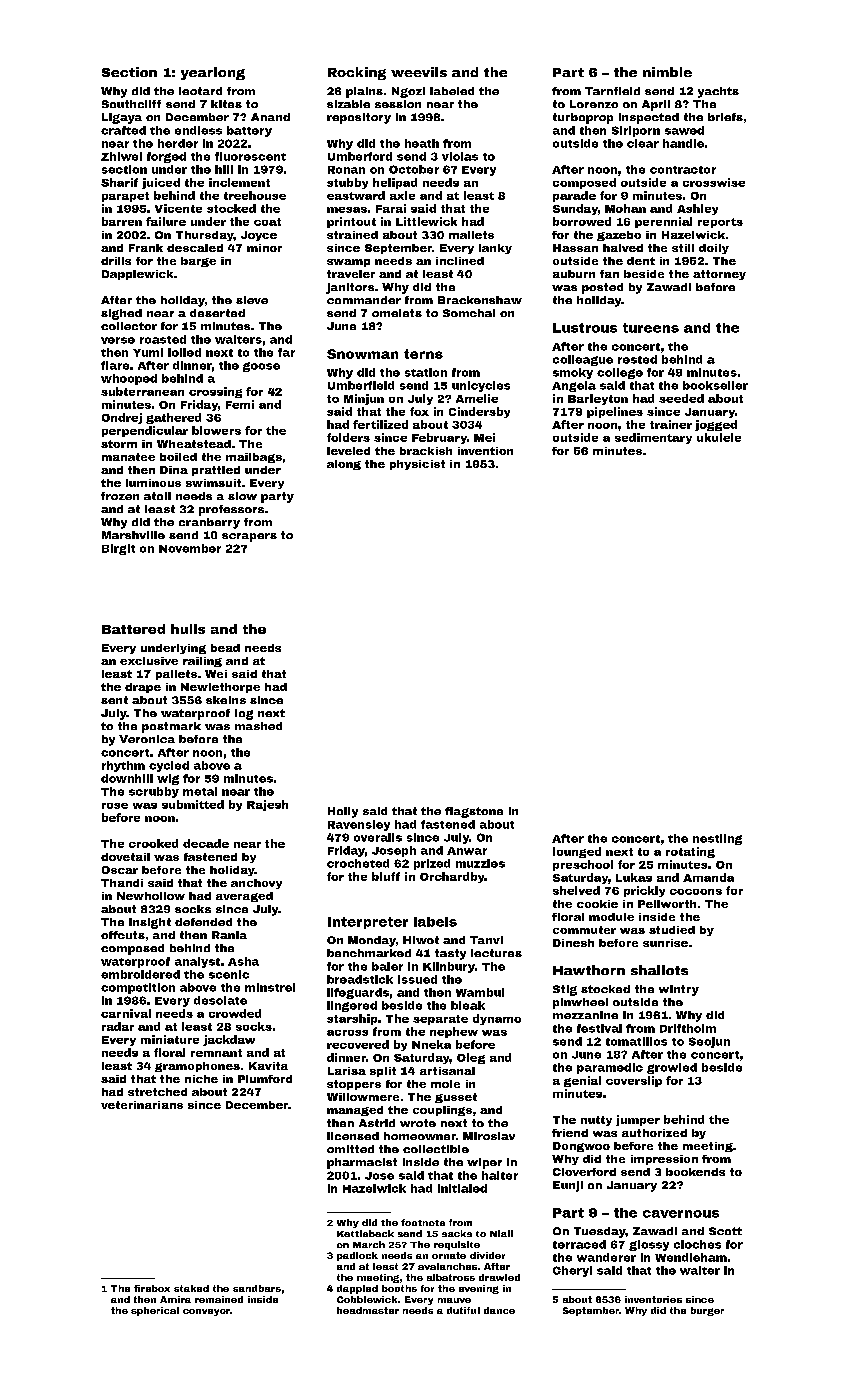  Describe the element at coordinates (191, 1288) in the page. I see `staked` at that location.
